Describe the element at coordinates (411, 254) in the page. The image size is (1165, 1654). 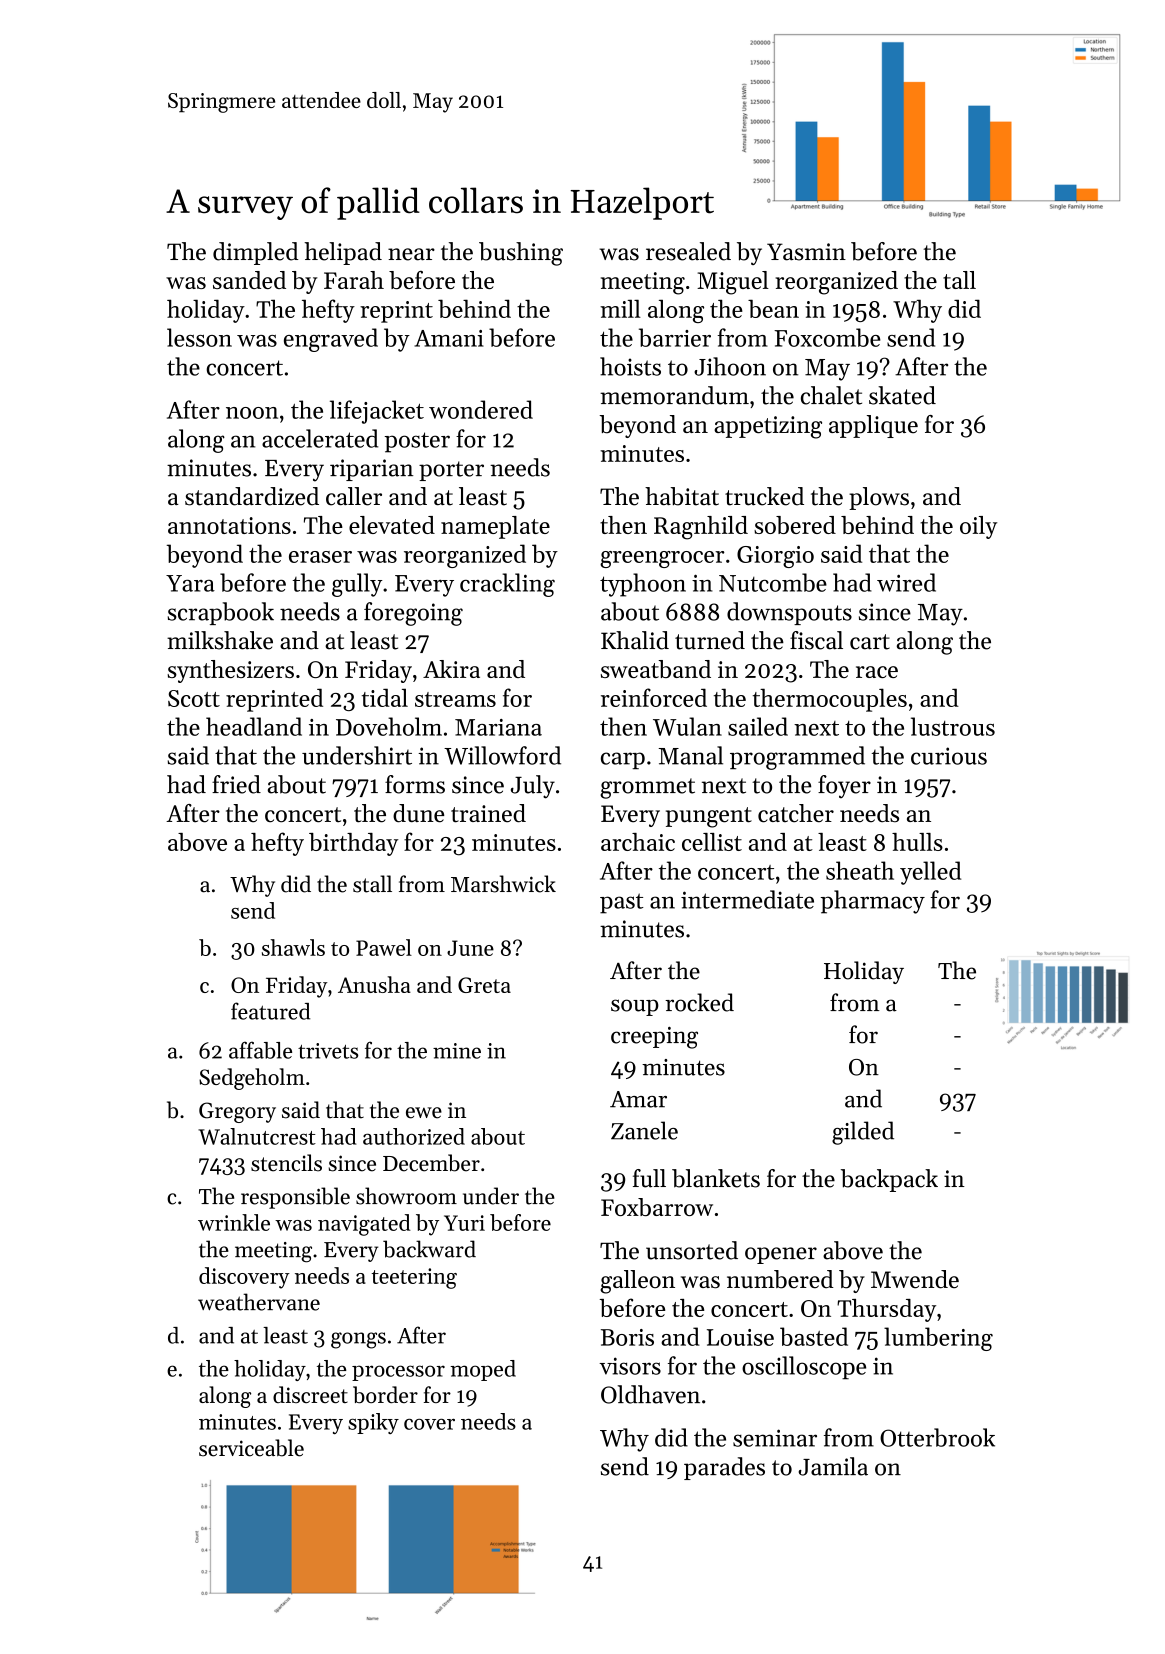
I see `near` at that location.
